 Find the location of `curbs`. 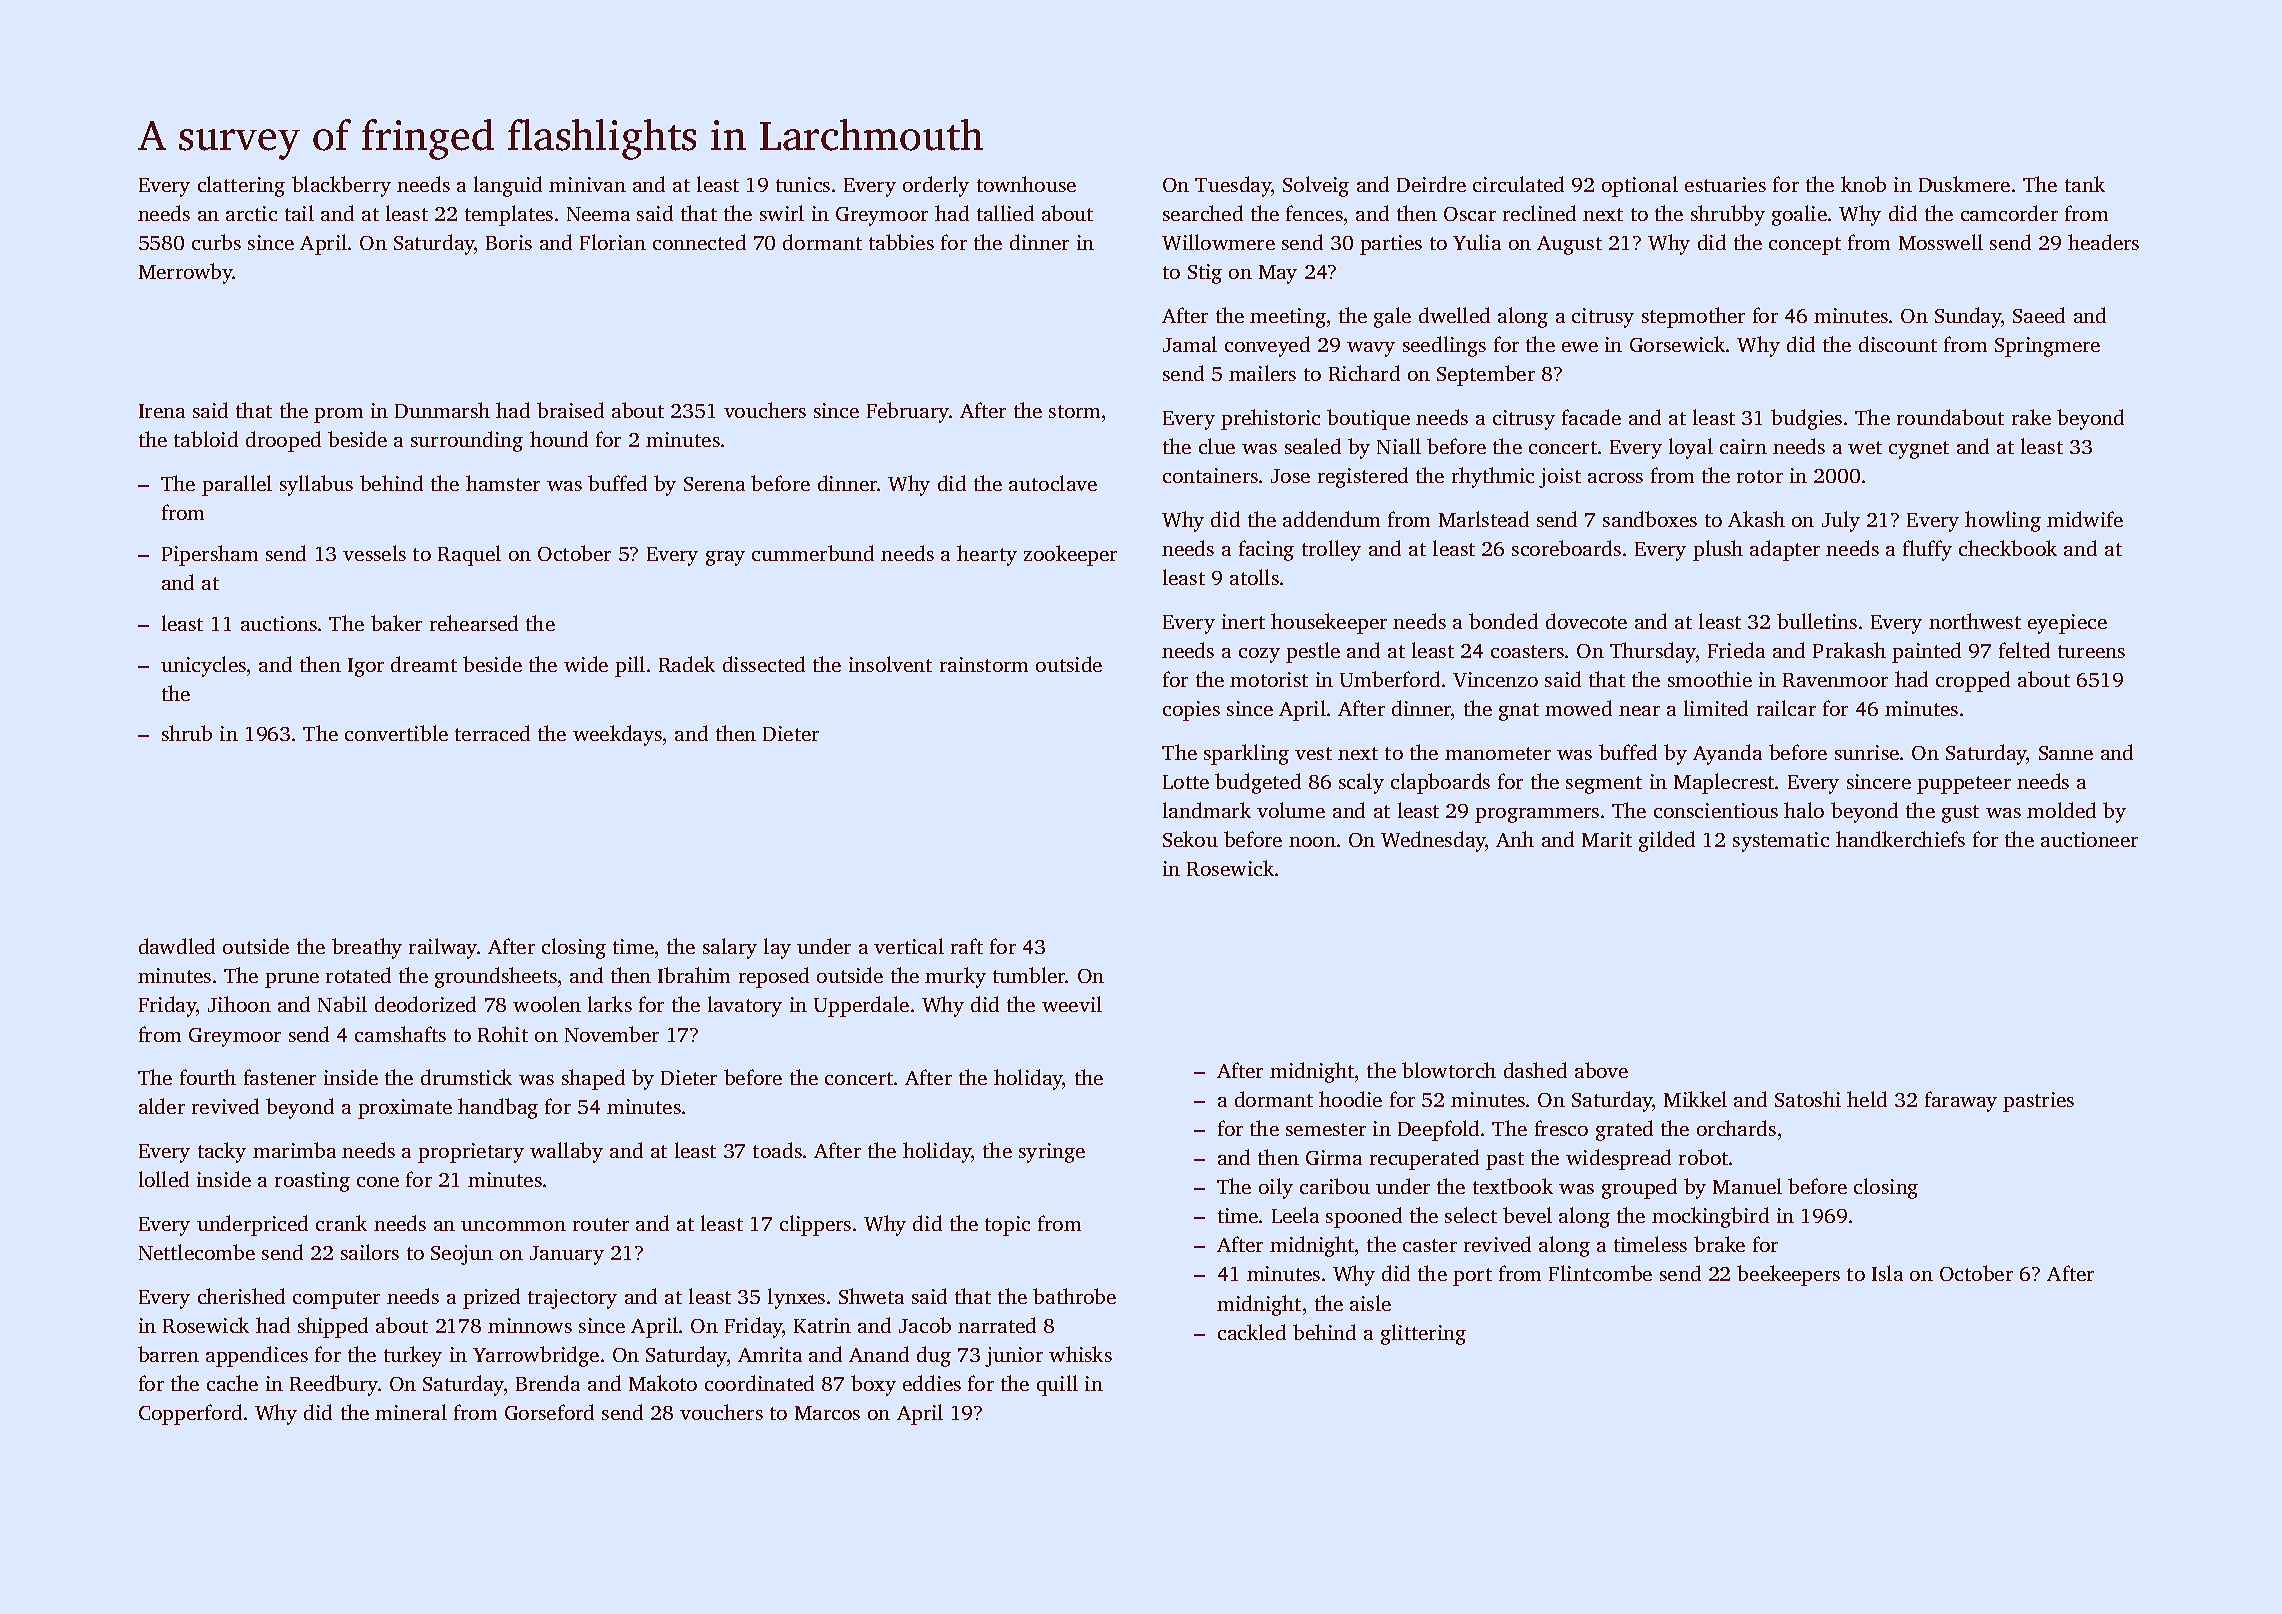

curbs is located at coordinates (216, 242).
